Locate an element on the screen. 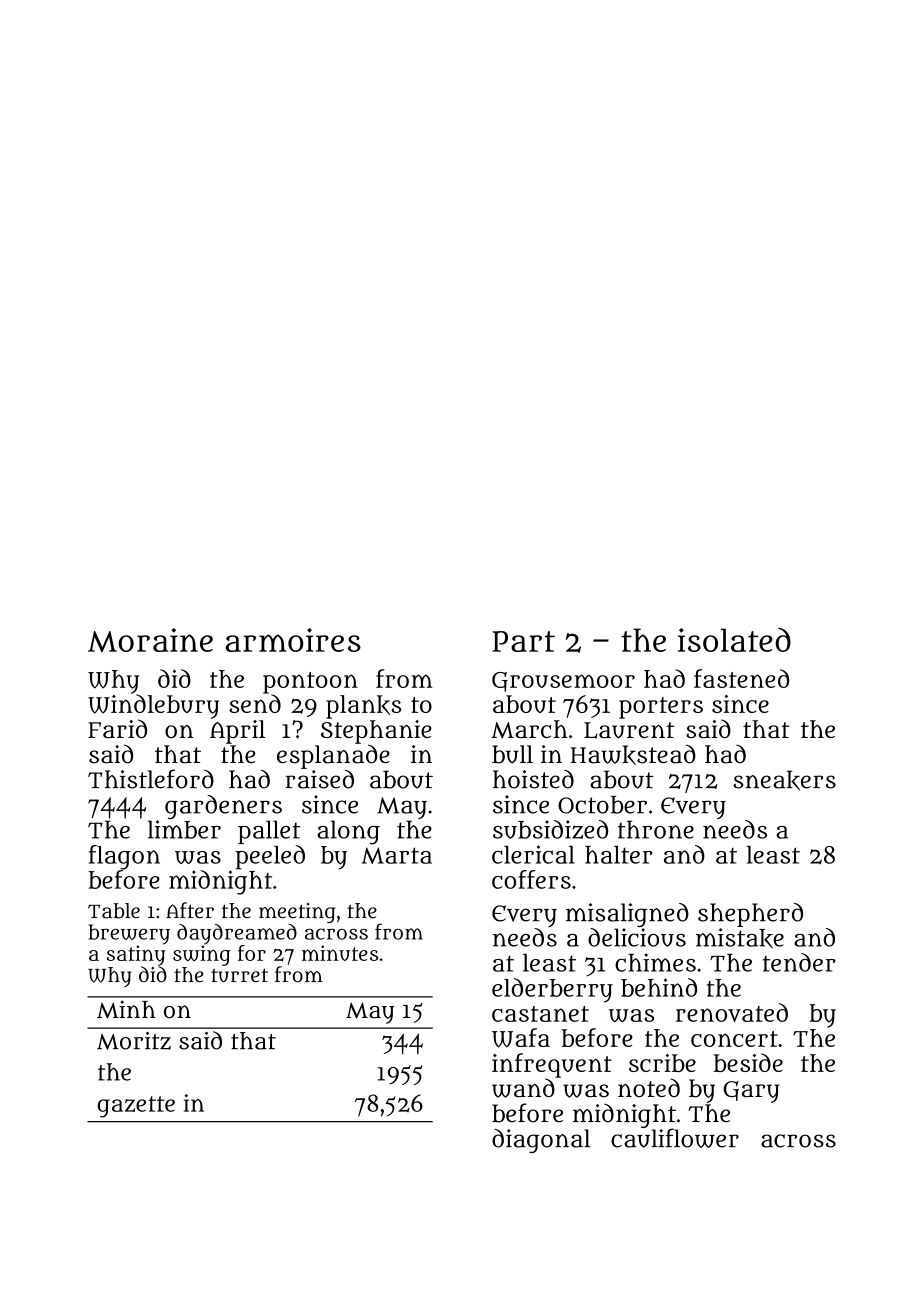  clerical is located at coordinates (533, 854).
